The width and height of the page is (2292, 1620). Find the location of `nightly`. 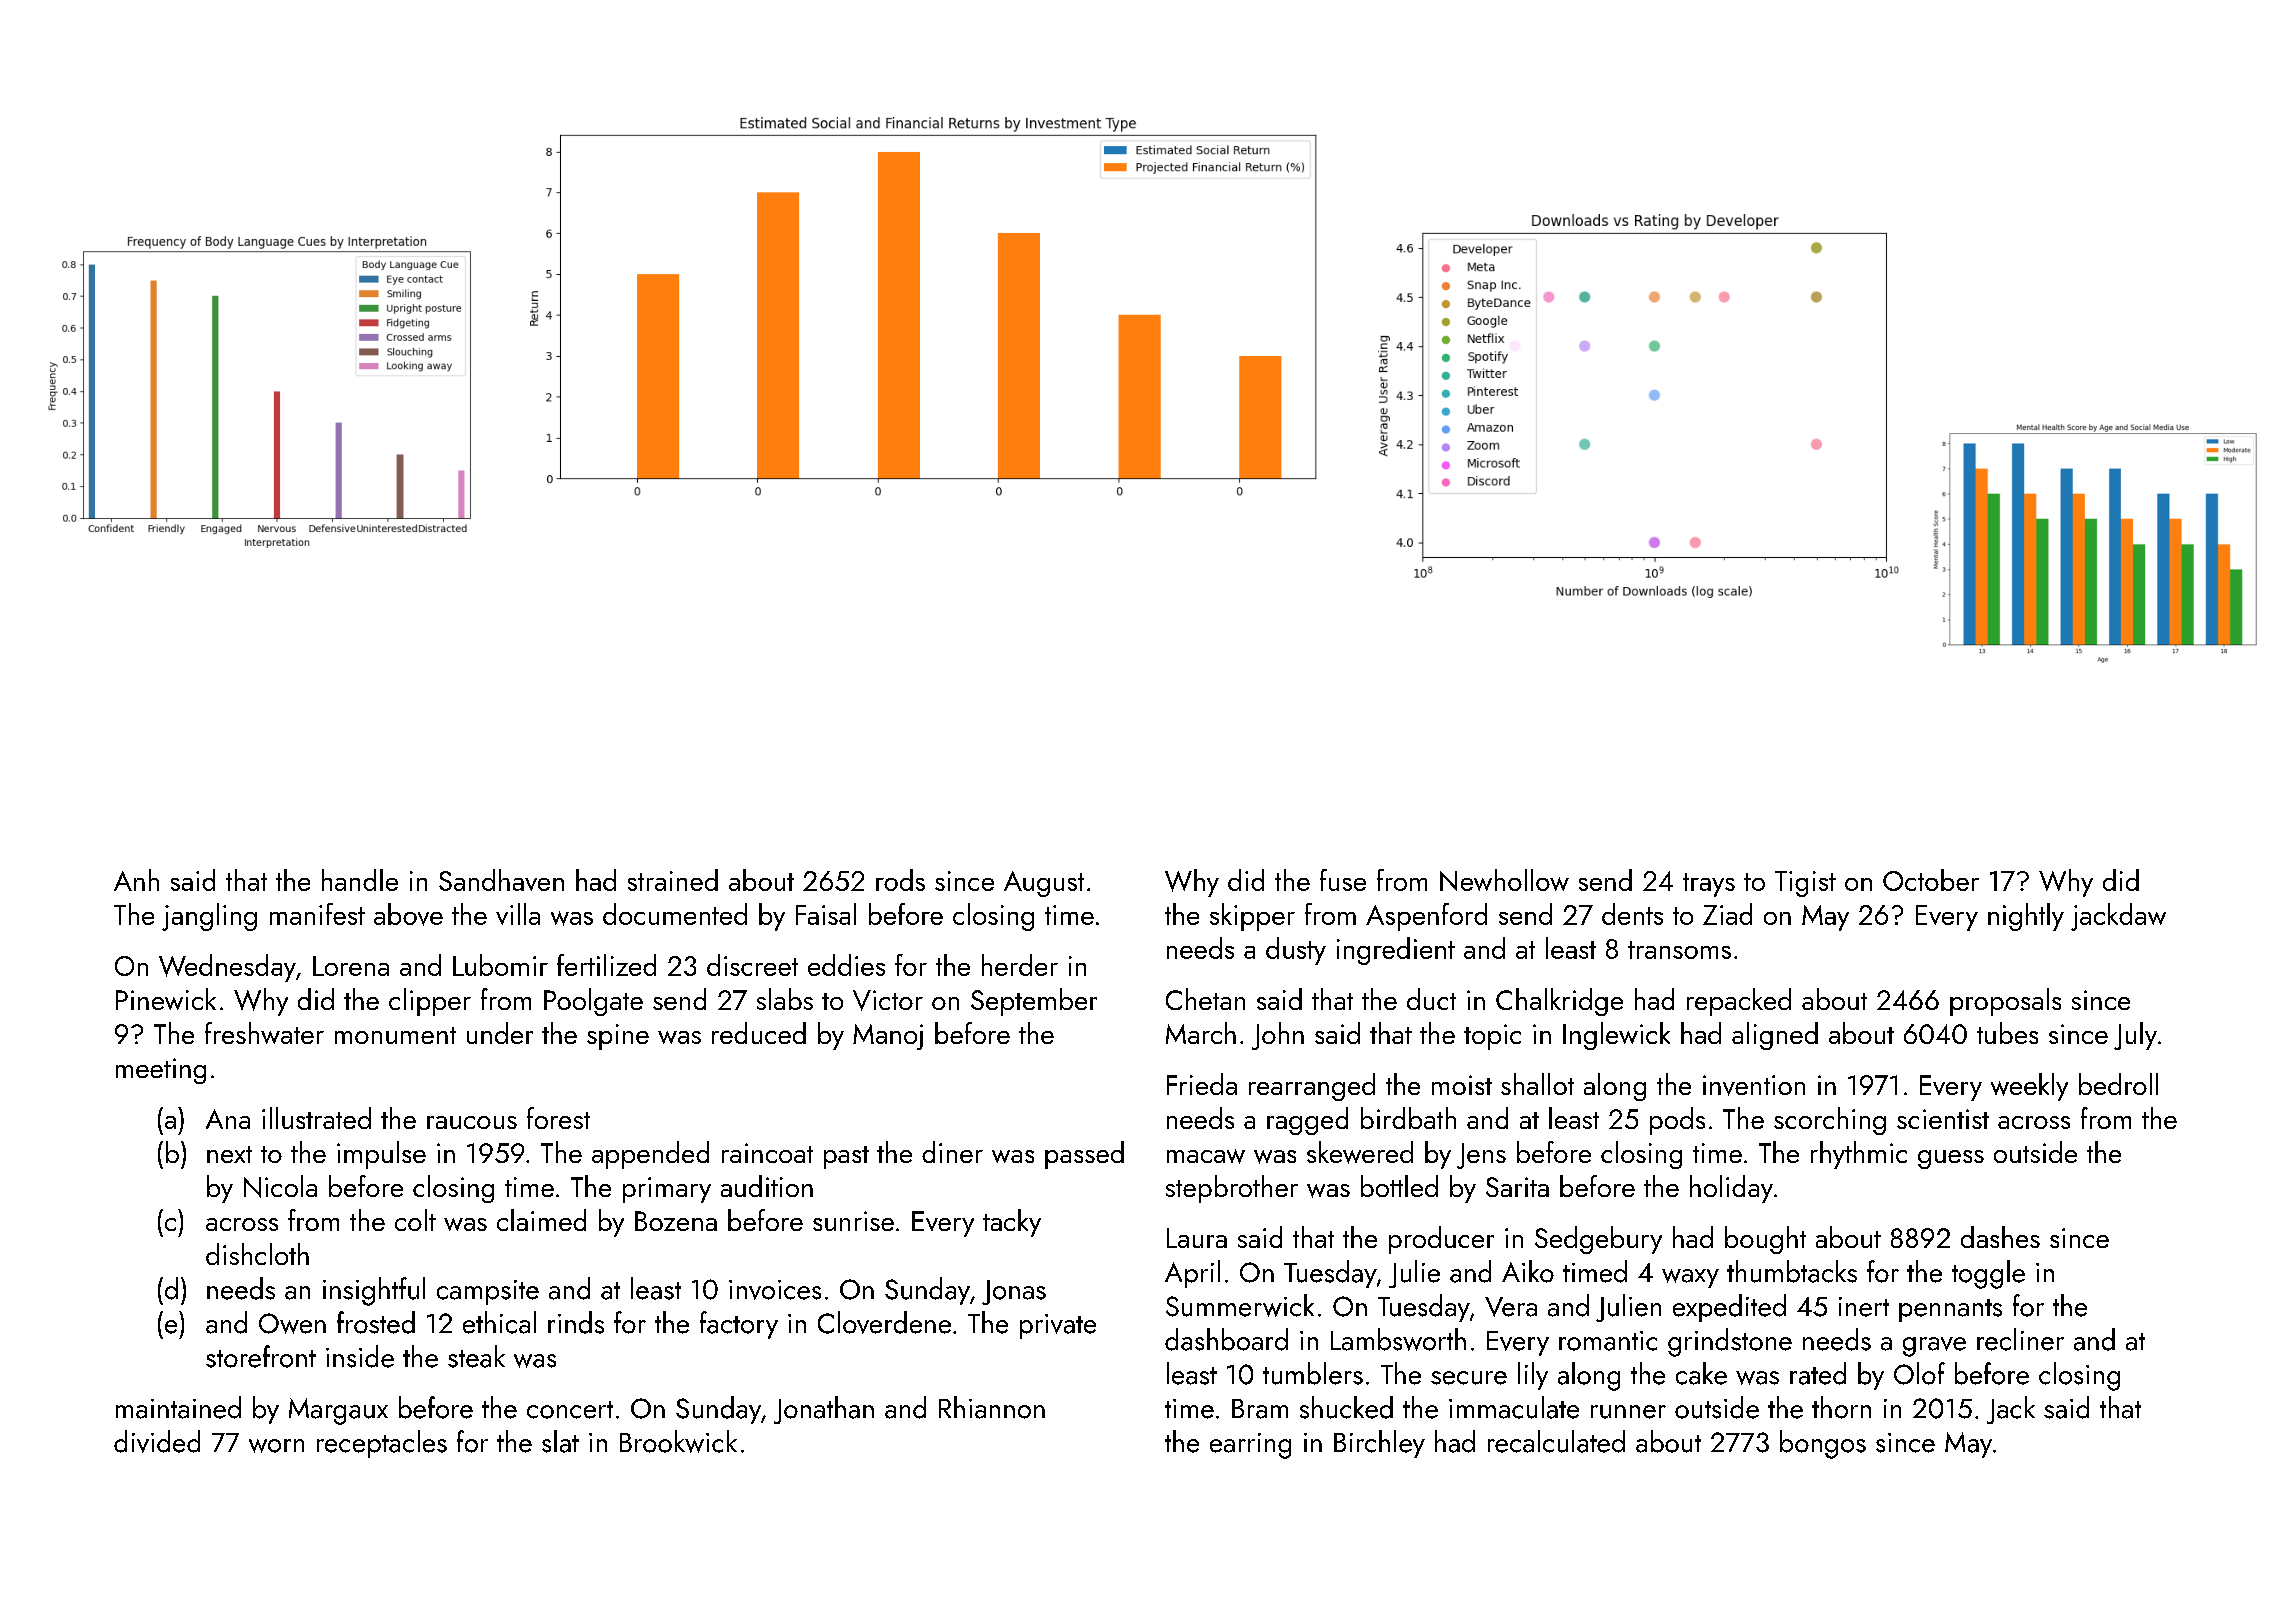

nightly is located at coordinates (2026, 917).
